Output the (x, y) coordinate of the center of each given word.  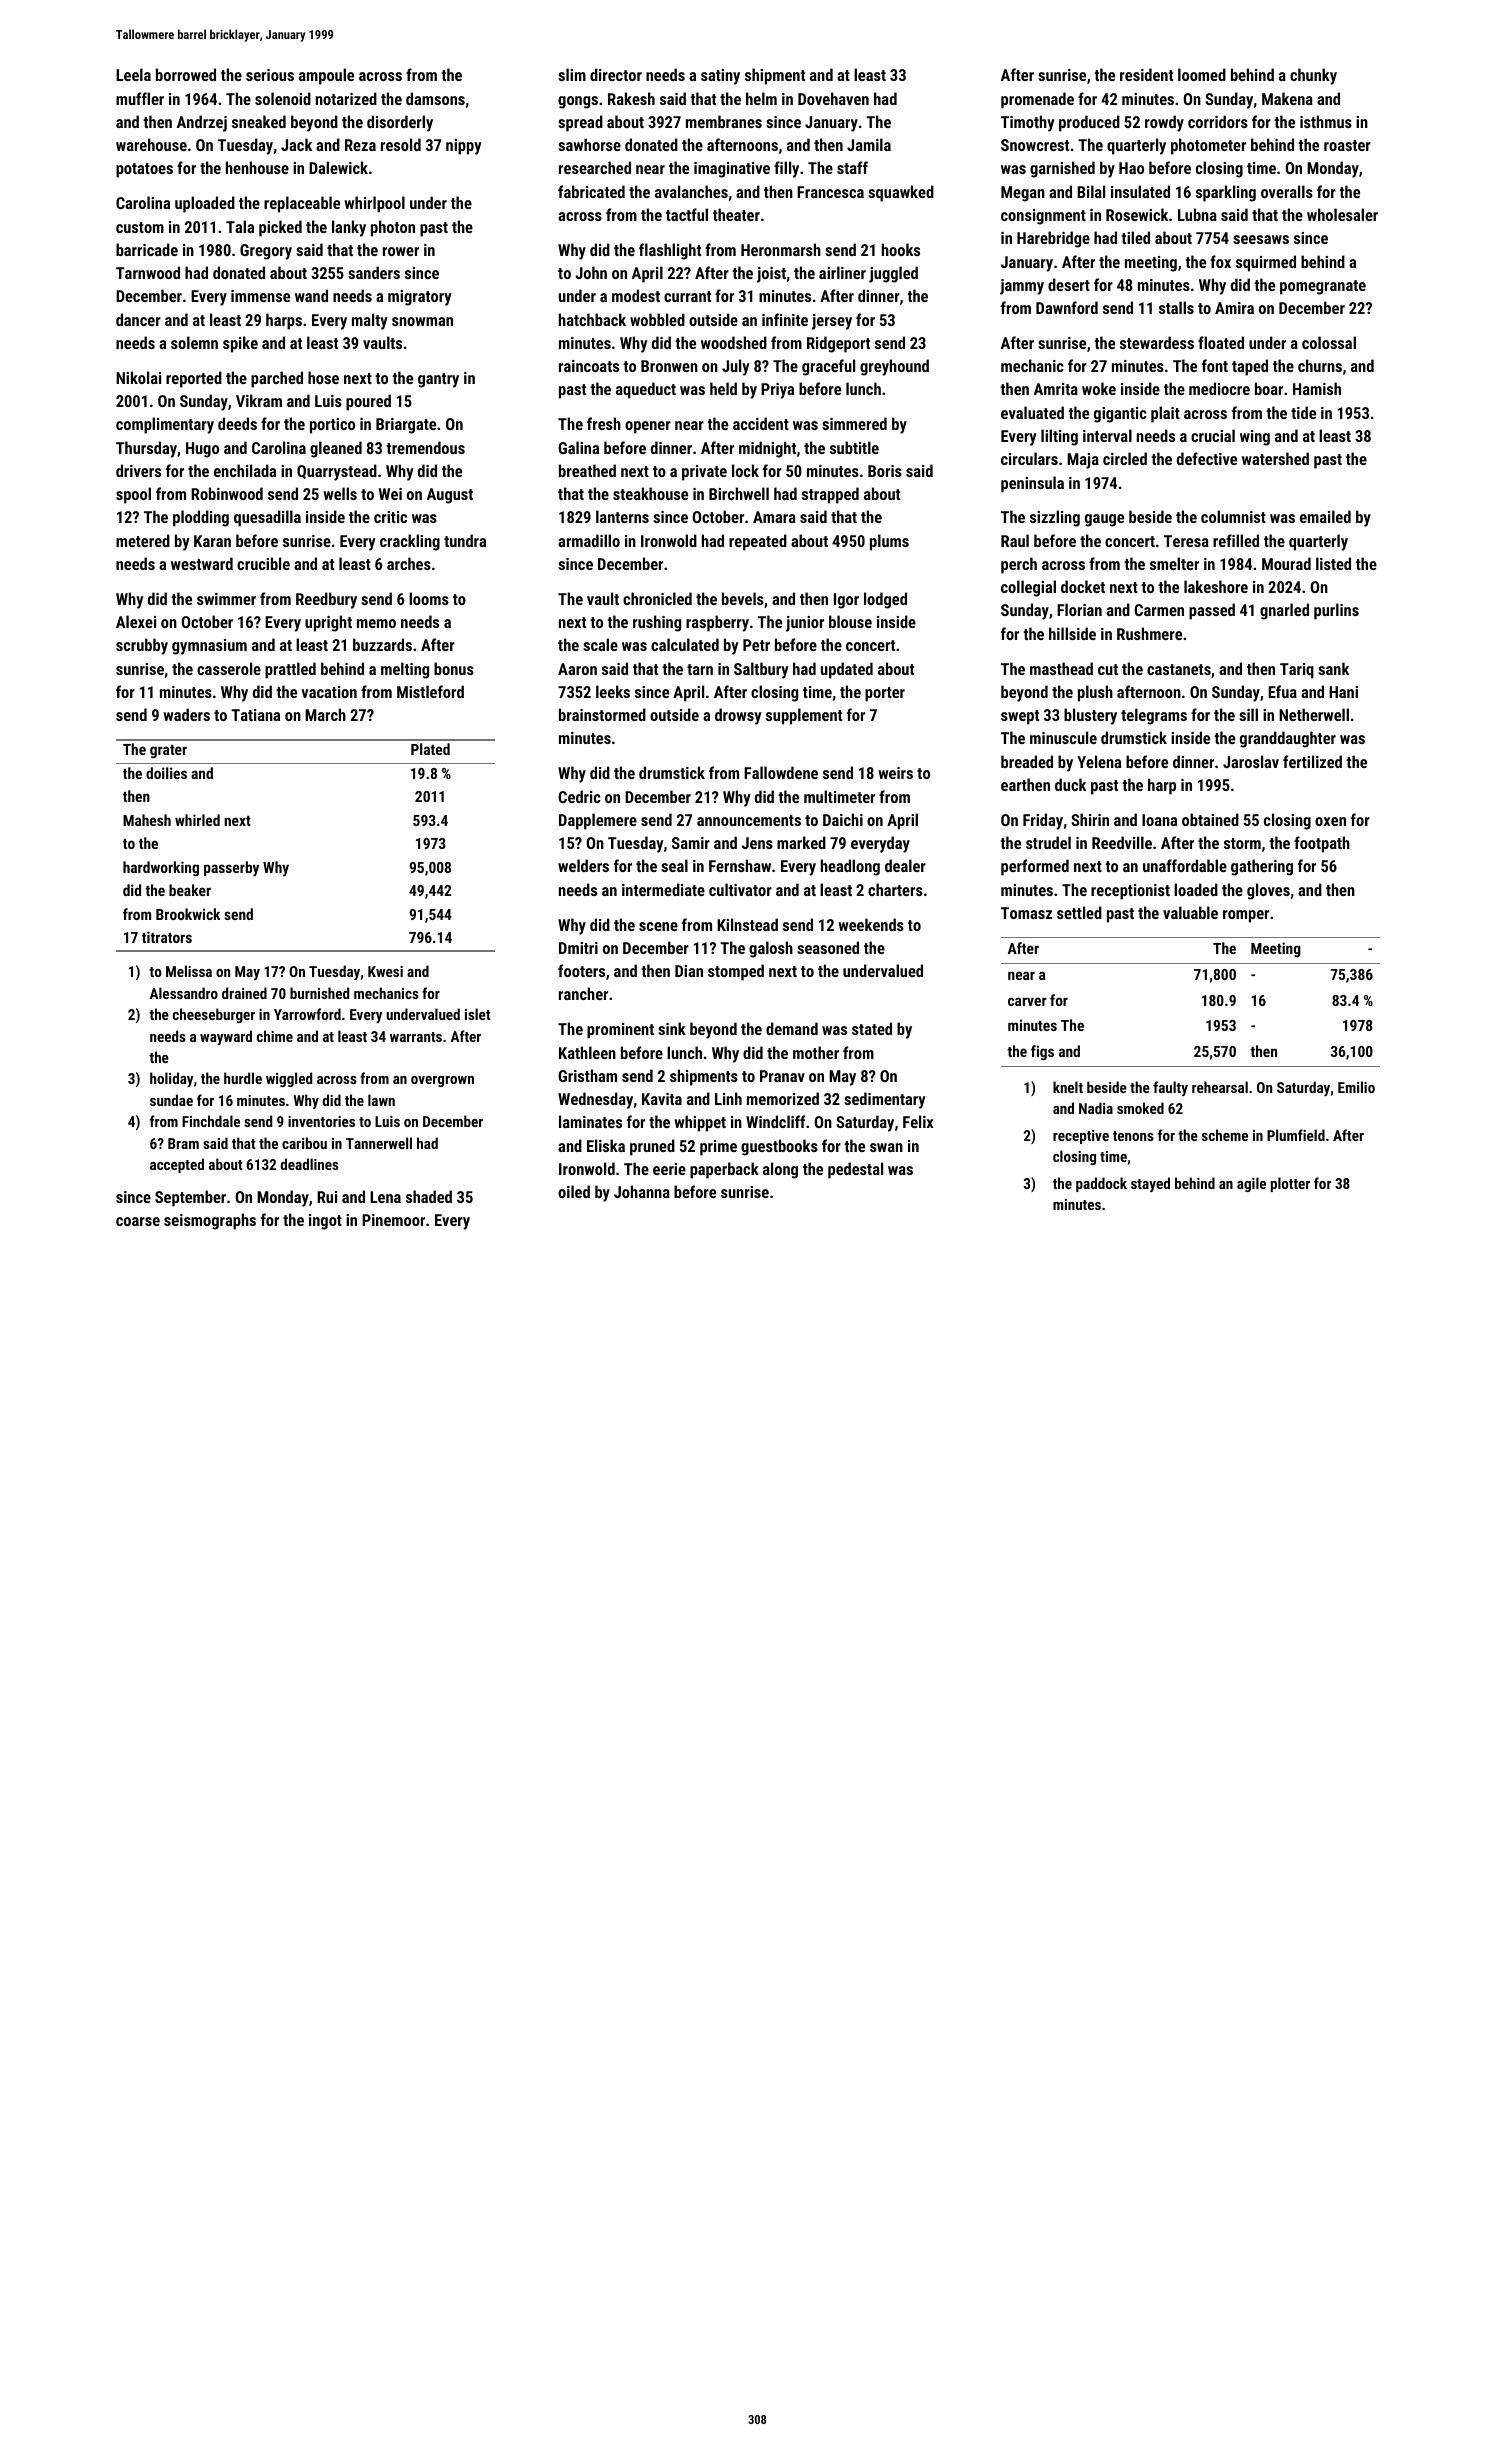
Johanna (642, 1191)
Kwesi (385, 971)
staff (852, 167)
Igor (846, 601)
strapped (830, 495)
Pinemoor (393, 1220)
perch (1019, 565)
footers (581, 970)
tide (1303, 412)
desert (1069, 284)
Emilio (1356, 1087)
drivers (138, 470)
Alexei (136, 621)
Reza (360, 145)
